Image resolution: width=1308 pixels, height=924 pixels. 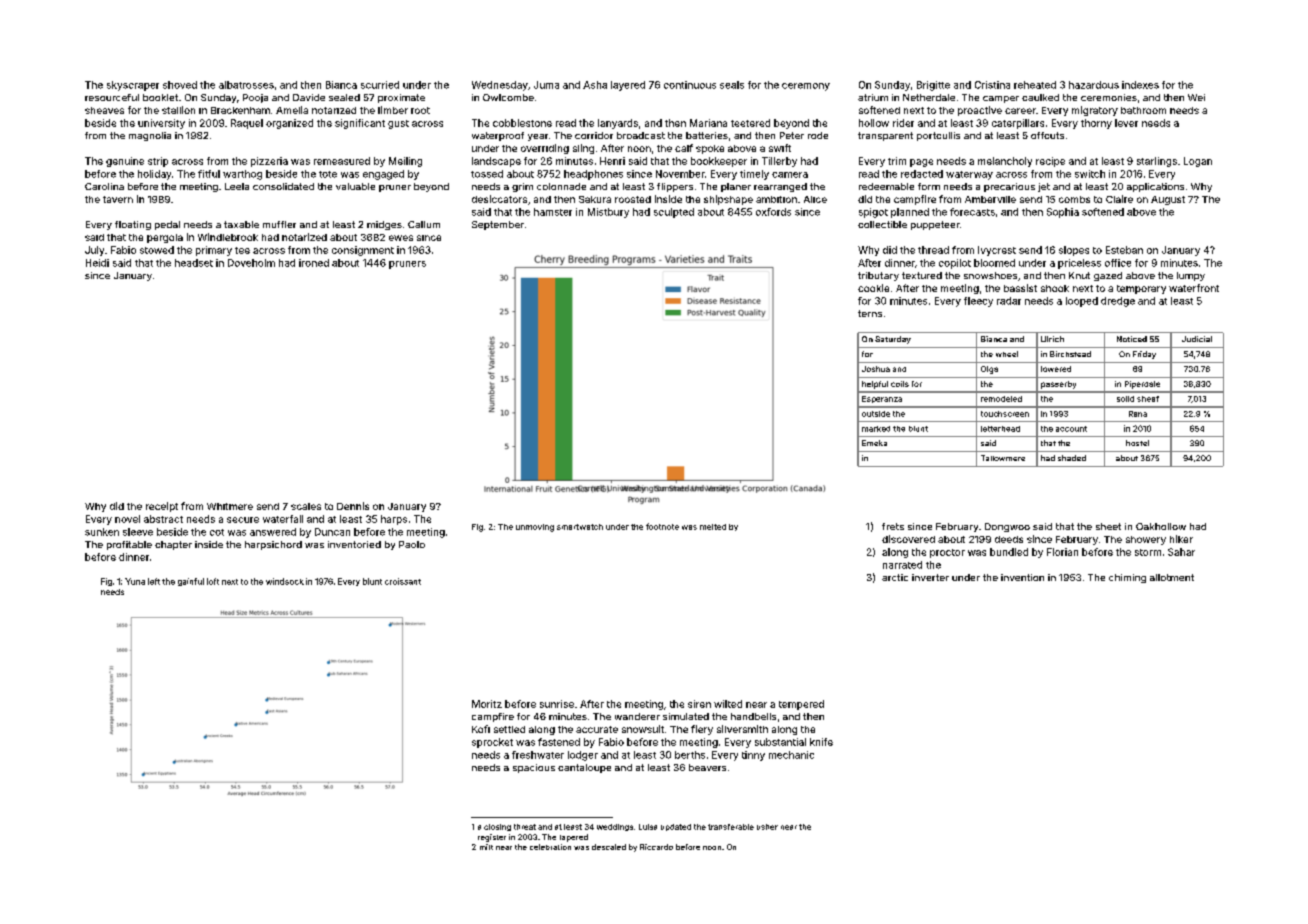 I want to click on mitt, so click(x=486, y=847).
